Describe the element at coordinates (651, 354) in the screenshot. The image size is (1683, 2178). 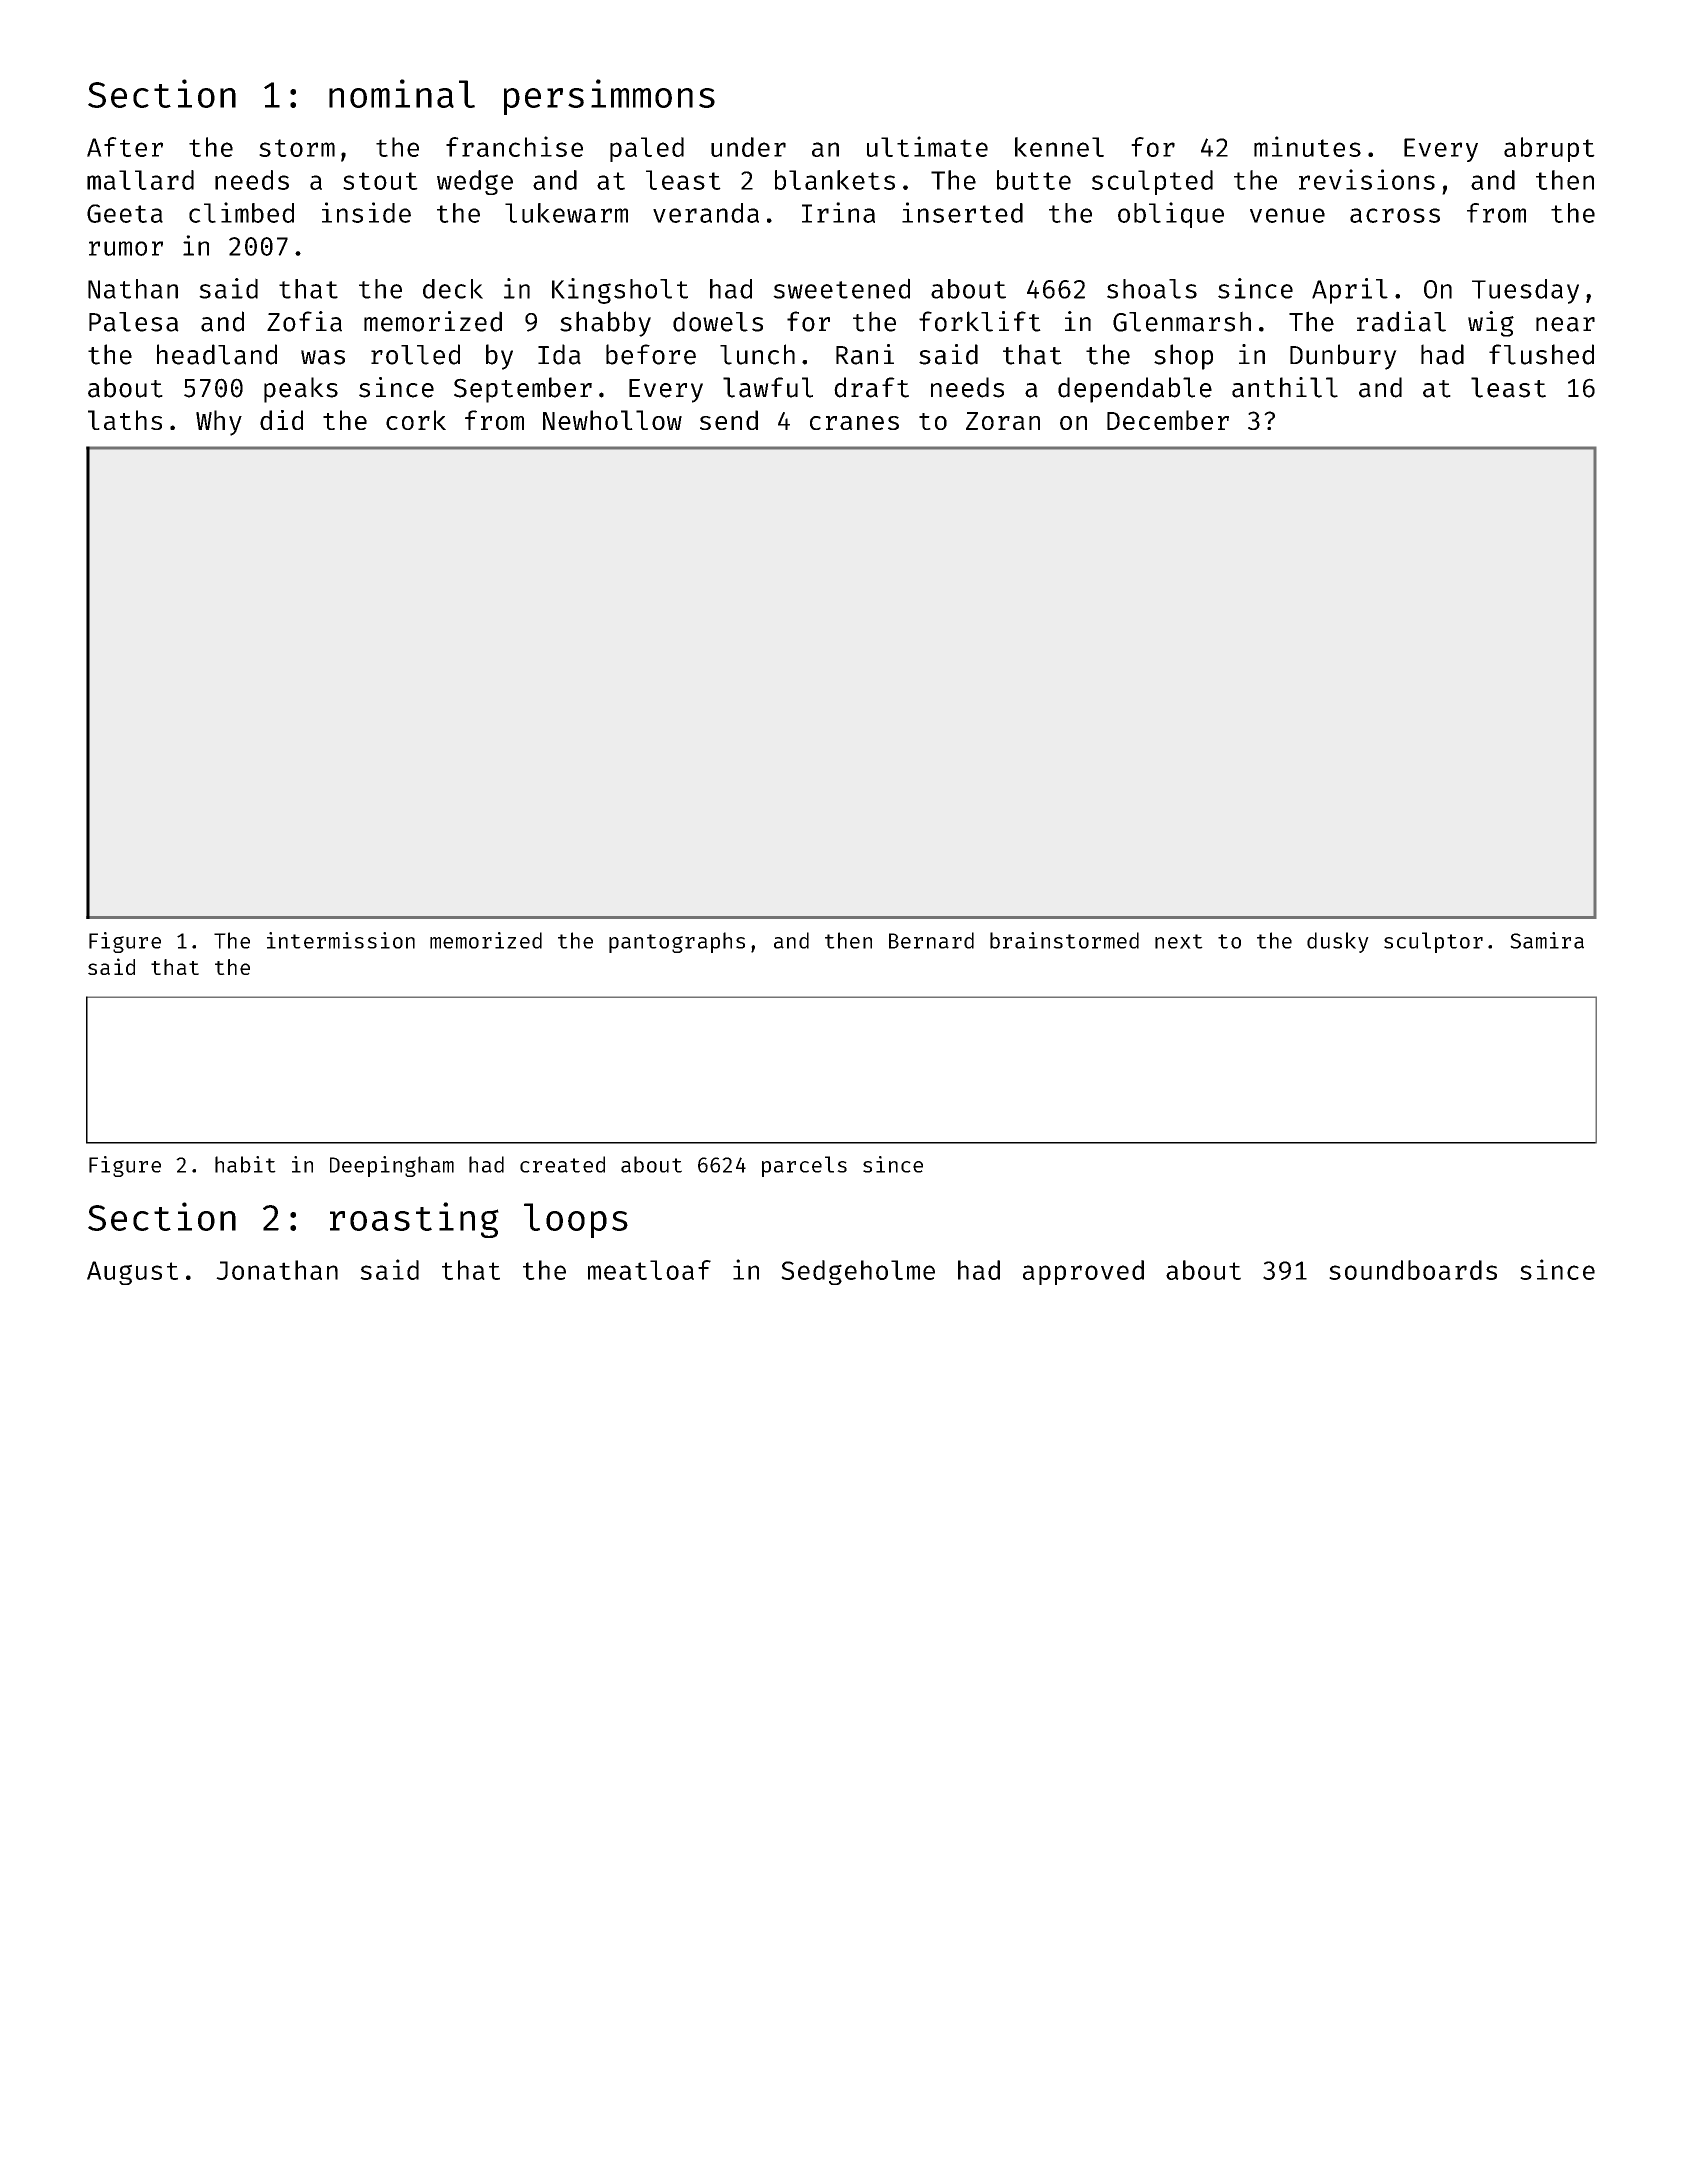
I see `before` at that location.
